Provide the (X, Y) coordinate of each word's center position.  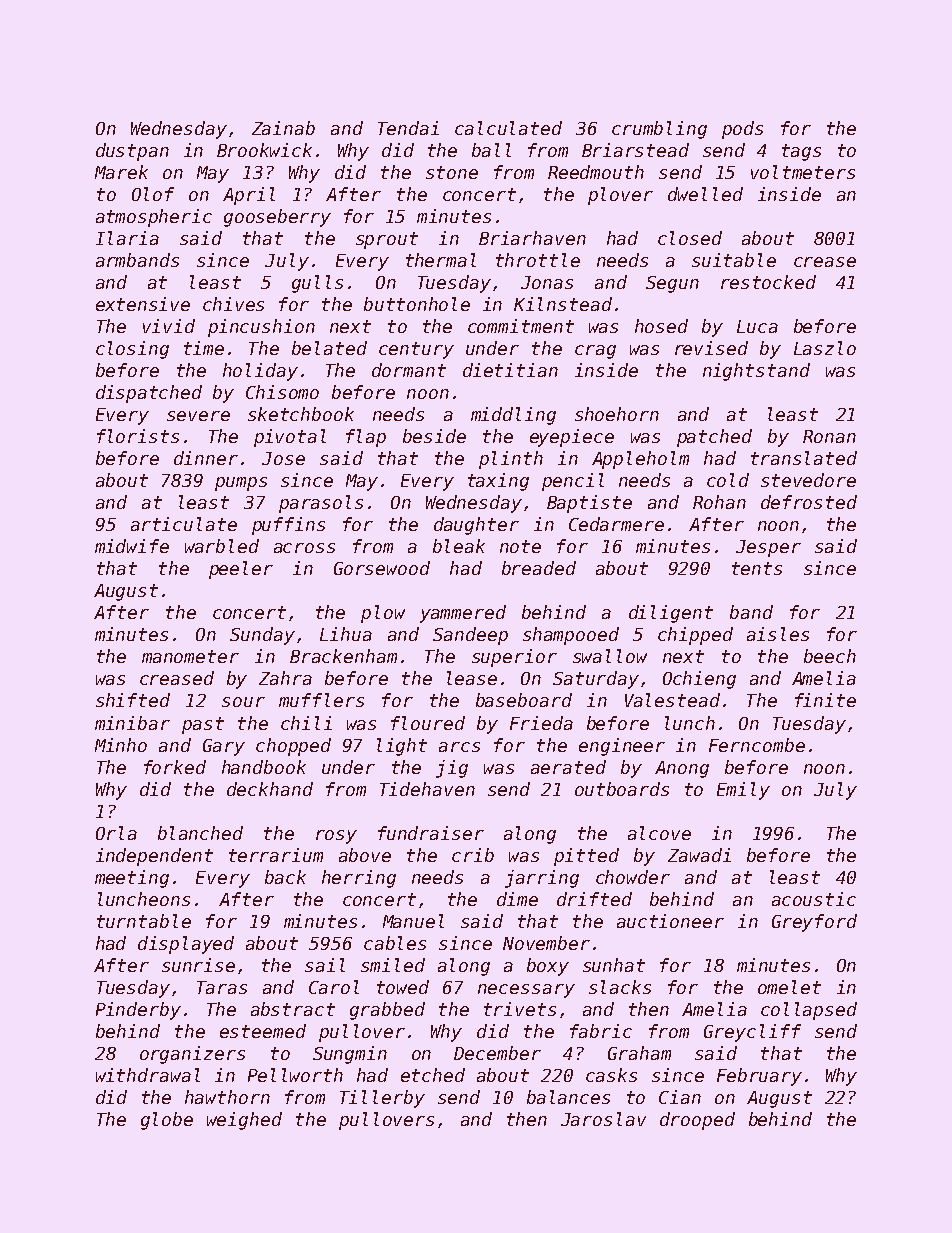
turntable (144, 921)
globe (167, 1121)
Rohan (719, 502)
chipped (695, 636)
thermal (441, 260)
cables (395, 943)
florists (138, 436)
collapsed (809, 1011)
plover (620, 196)
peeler (241, 570)
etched (433, 1075)
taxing (498, 482)
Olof (153, 194)
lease (472, 678)
